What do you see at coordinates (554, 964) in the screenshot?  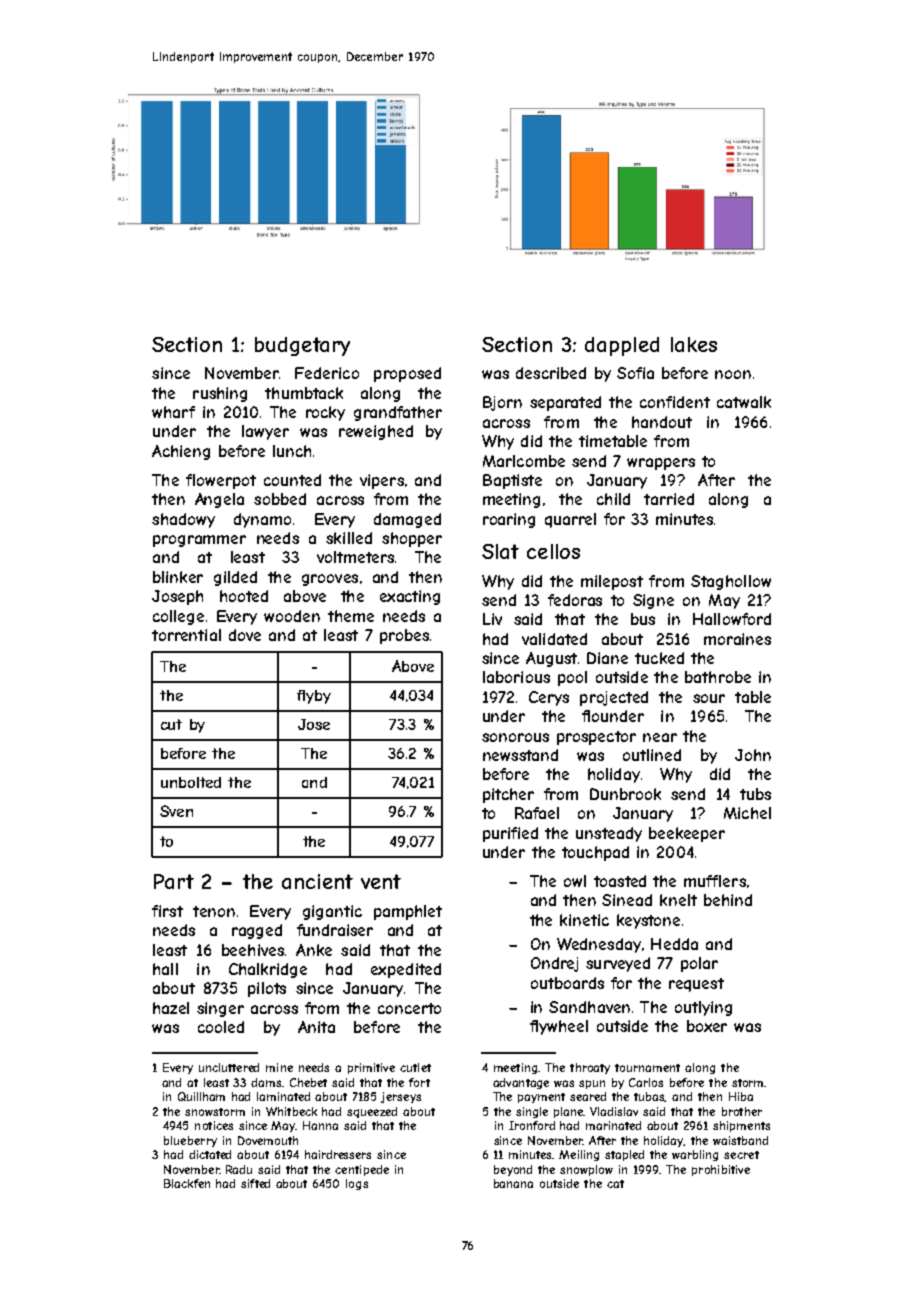 I see `Ondrej` at bounding box center [554, 964].
